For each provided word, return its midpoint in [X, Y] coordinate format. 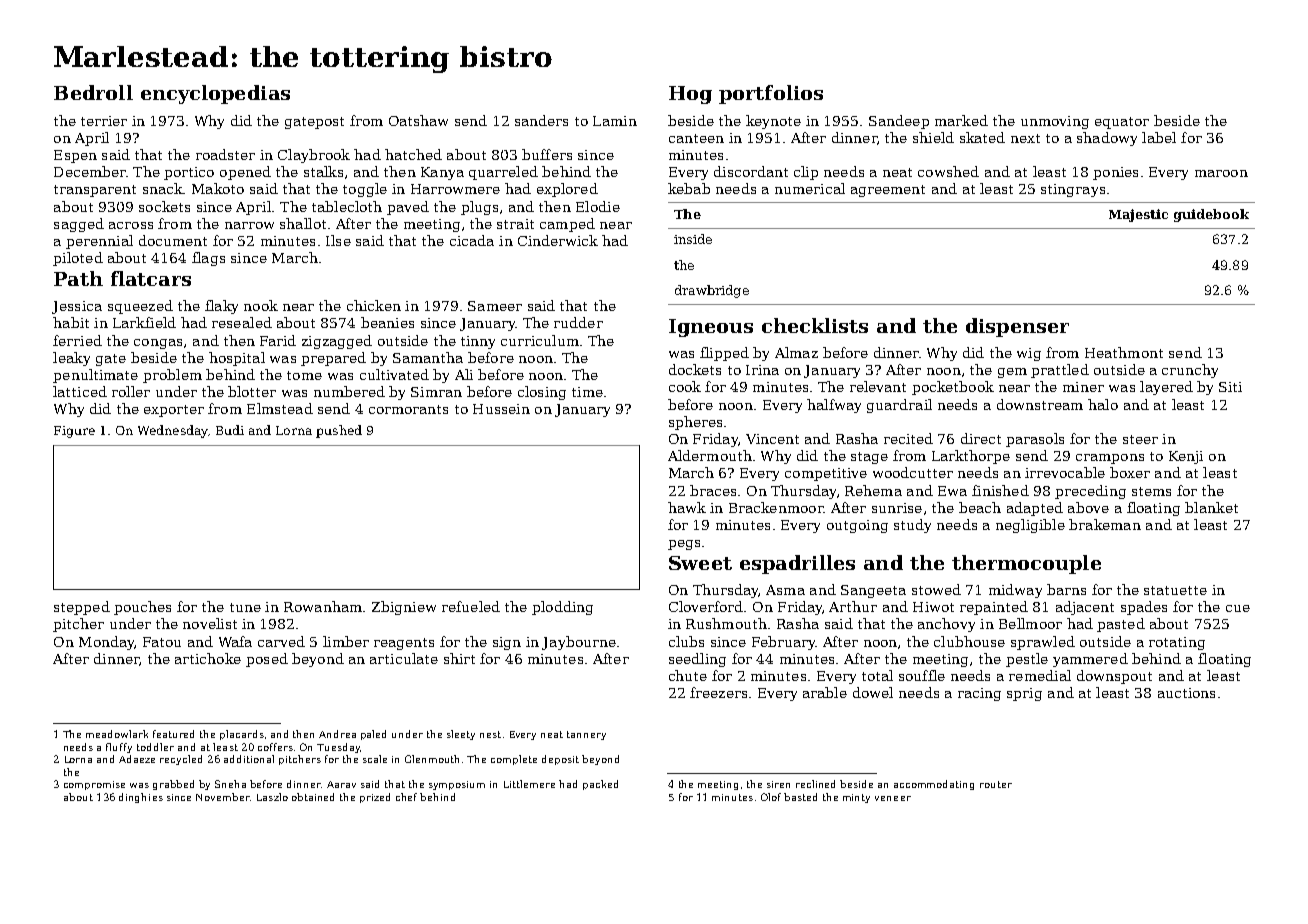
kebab [689, 188]
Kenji [1186, 457]
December [90, 171]
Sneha [230, 784]
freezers [718, 692]
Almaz [796, 352]
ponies [1115, 173]
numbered [349, 391]
